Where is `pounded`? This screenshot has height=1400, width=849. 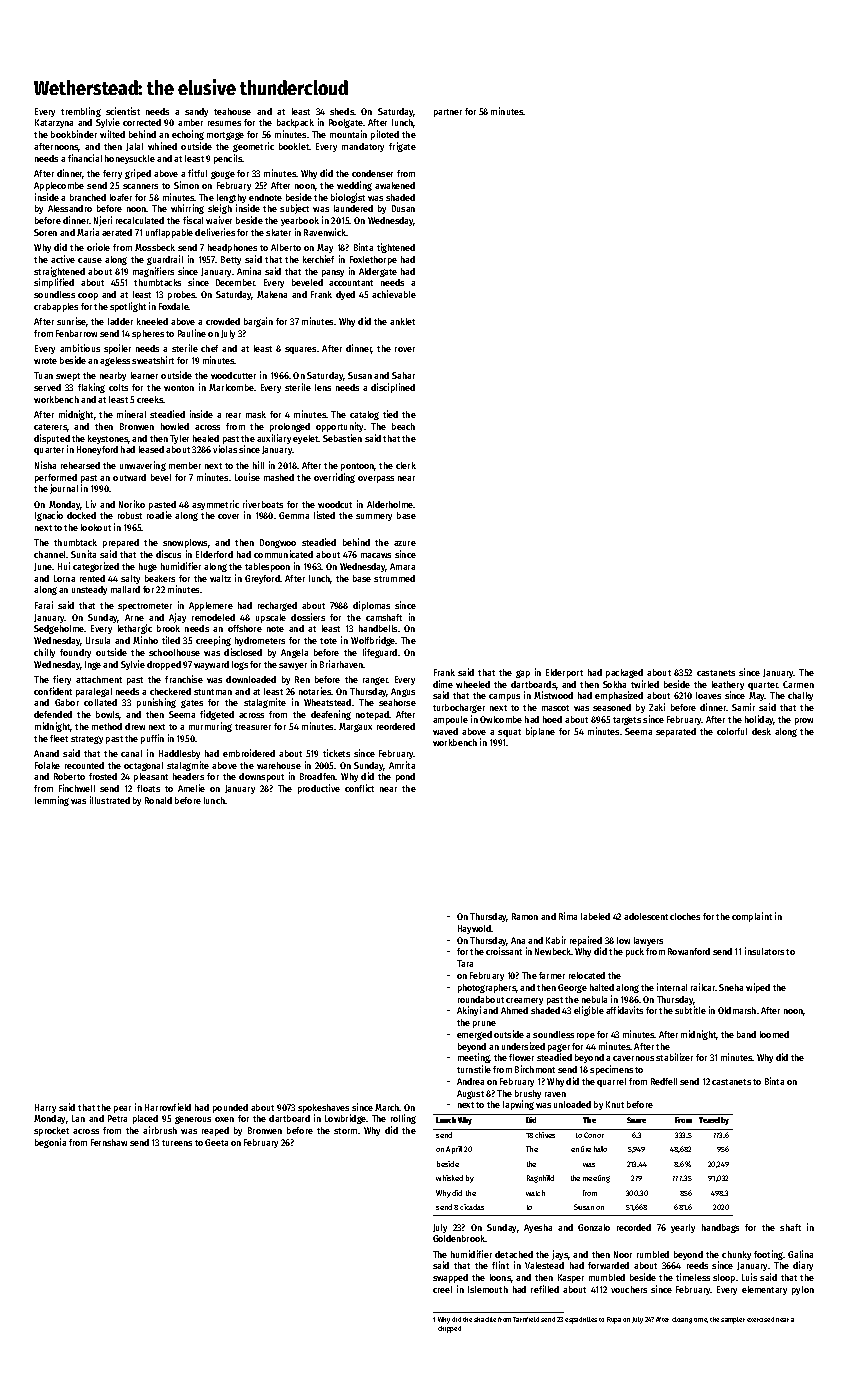
pounded is located at coordinates (230, 1108).
